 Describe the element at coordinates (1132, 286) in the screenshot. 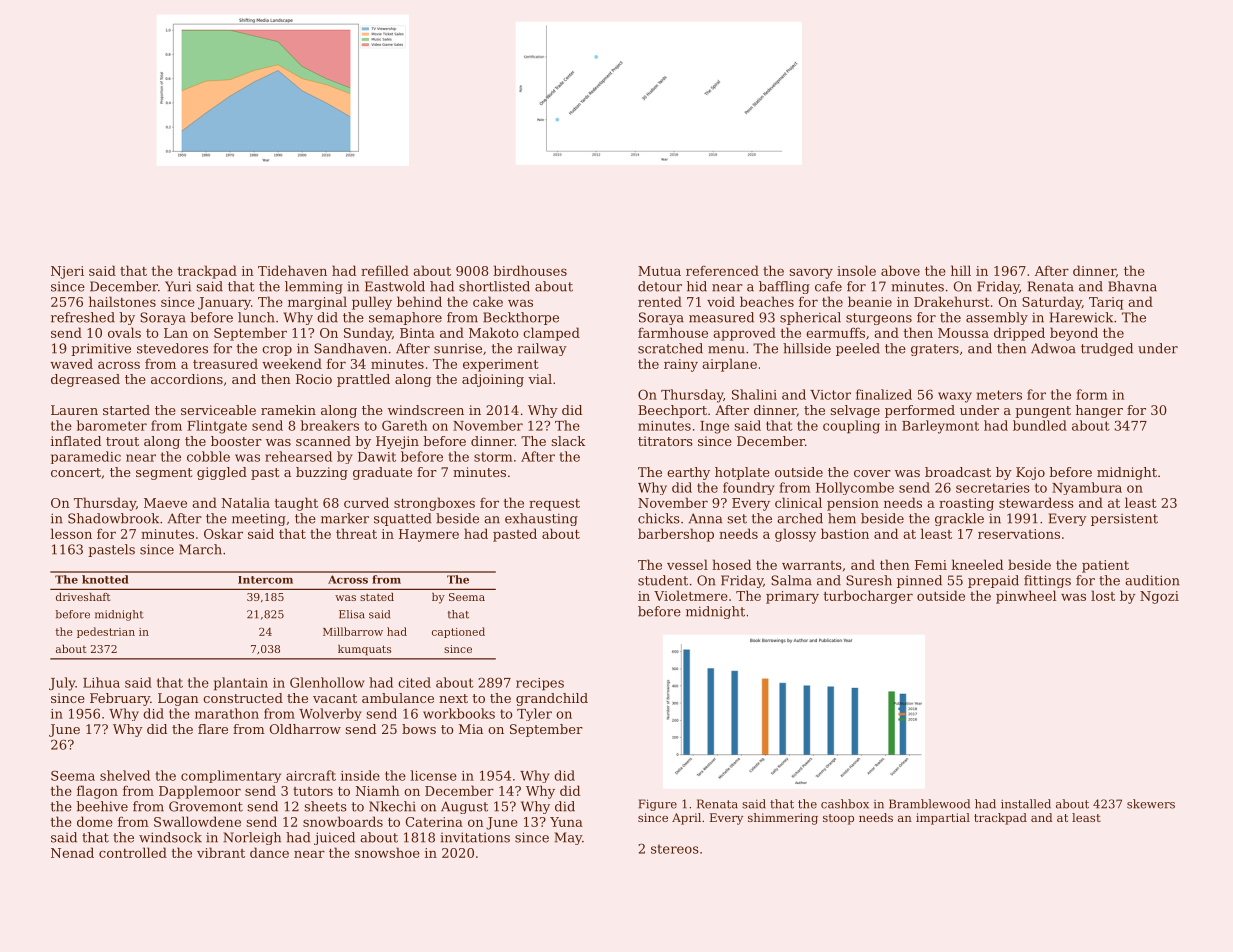

I see `Bhavna` at that location.
